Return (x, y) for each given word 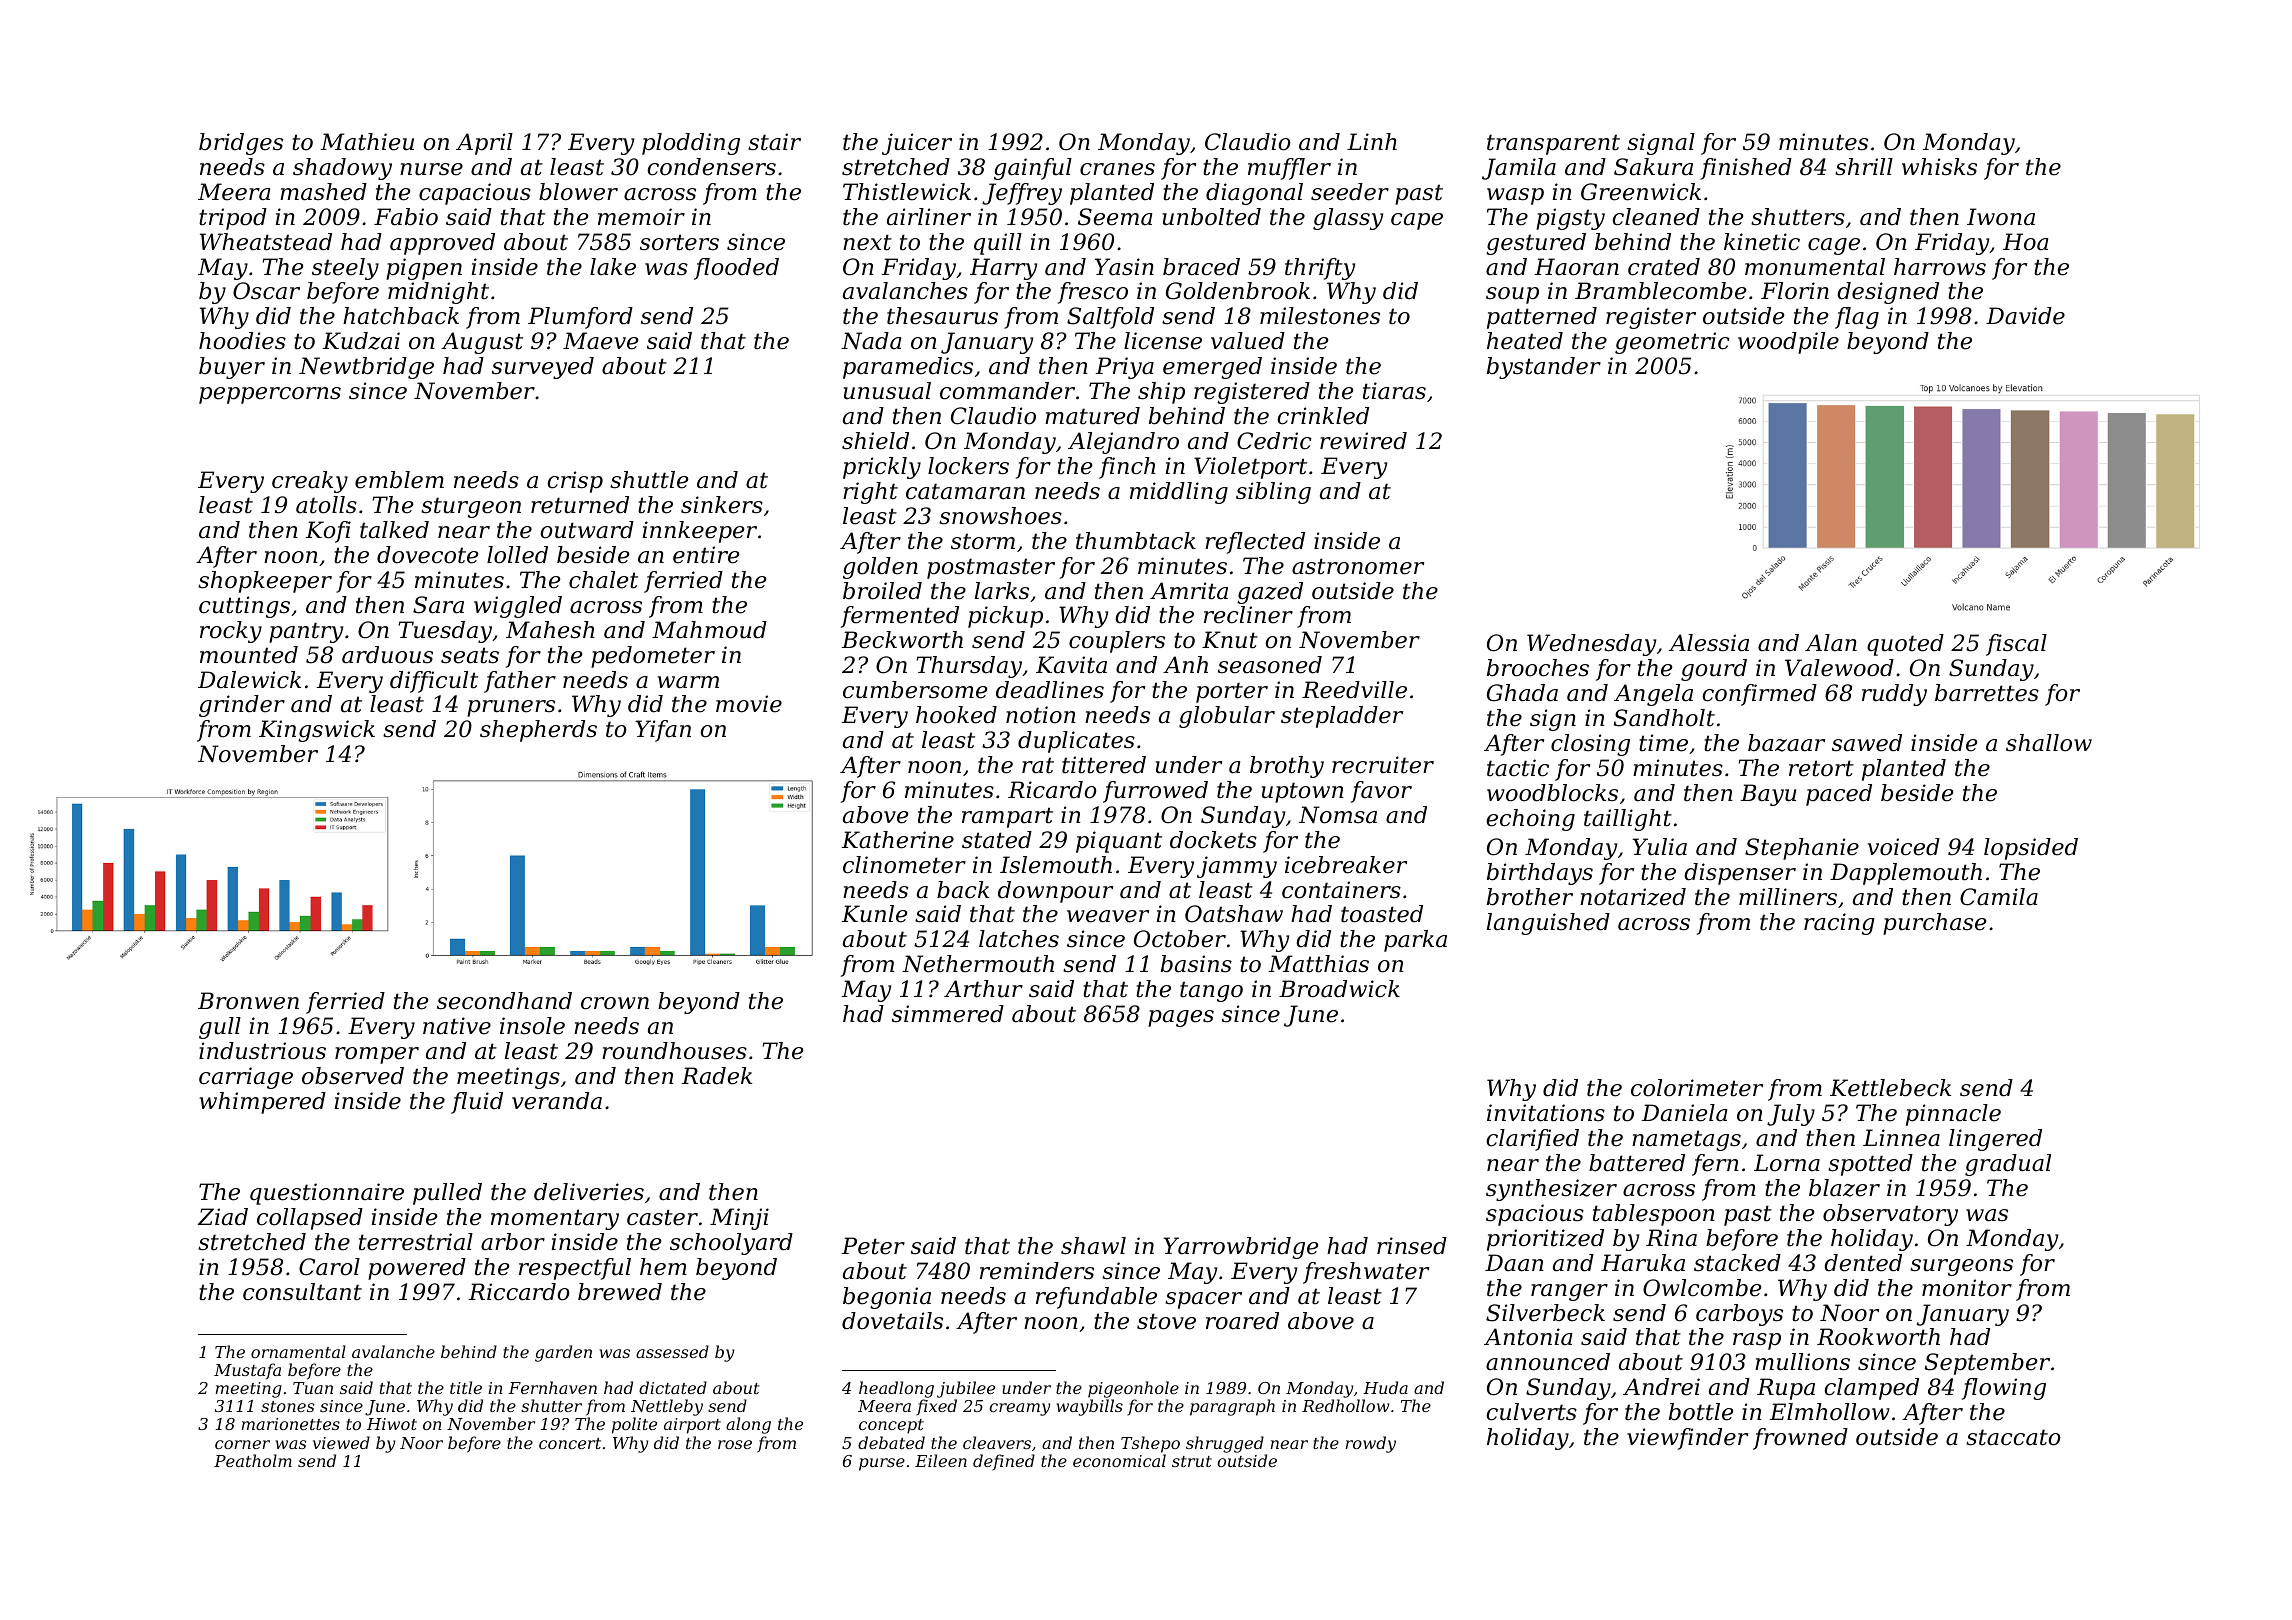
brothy (1287, 767)
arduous (387, 655)
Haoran (1577, 267)
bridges (241, 144)
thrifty (1320, 269)
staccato (2013, 1437)
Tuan (313, 1388)
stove (1166, 1321)
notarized (1633, 897)
